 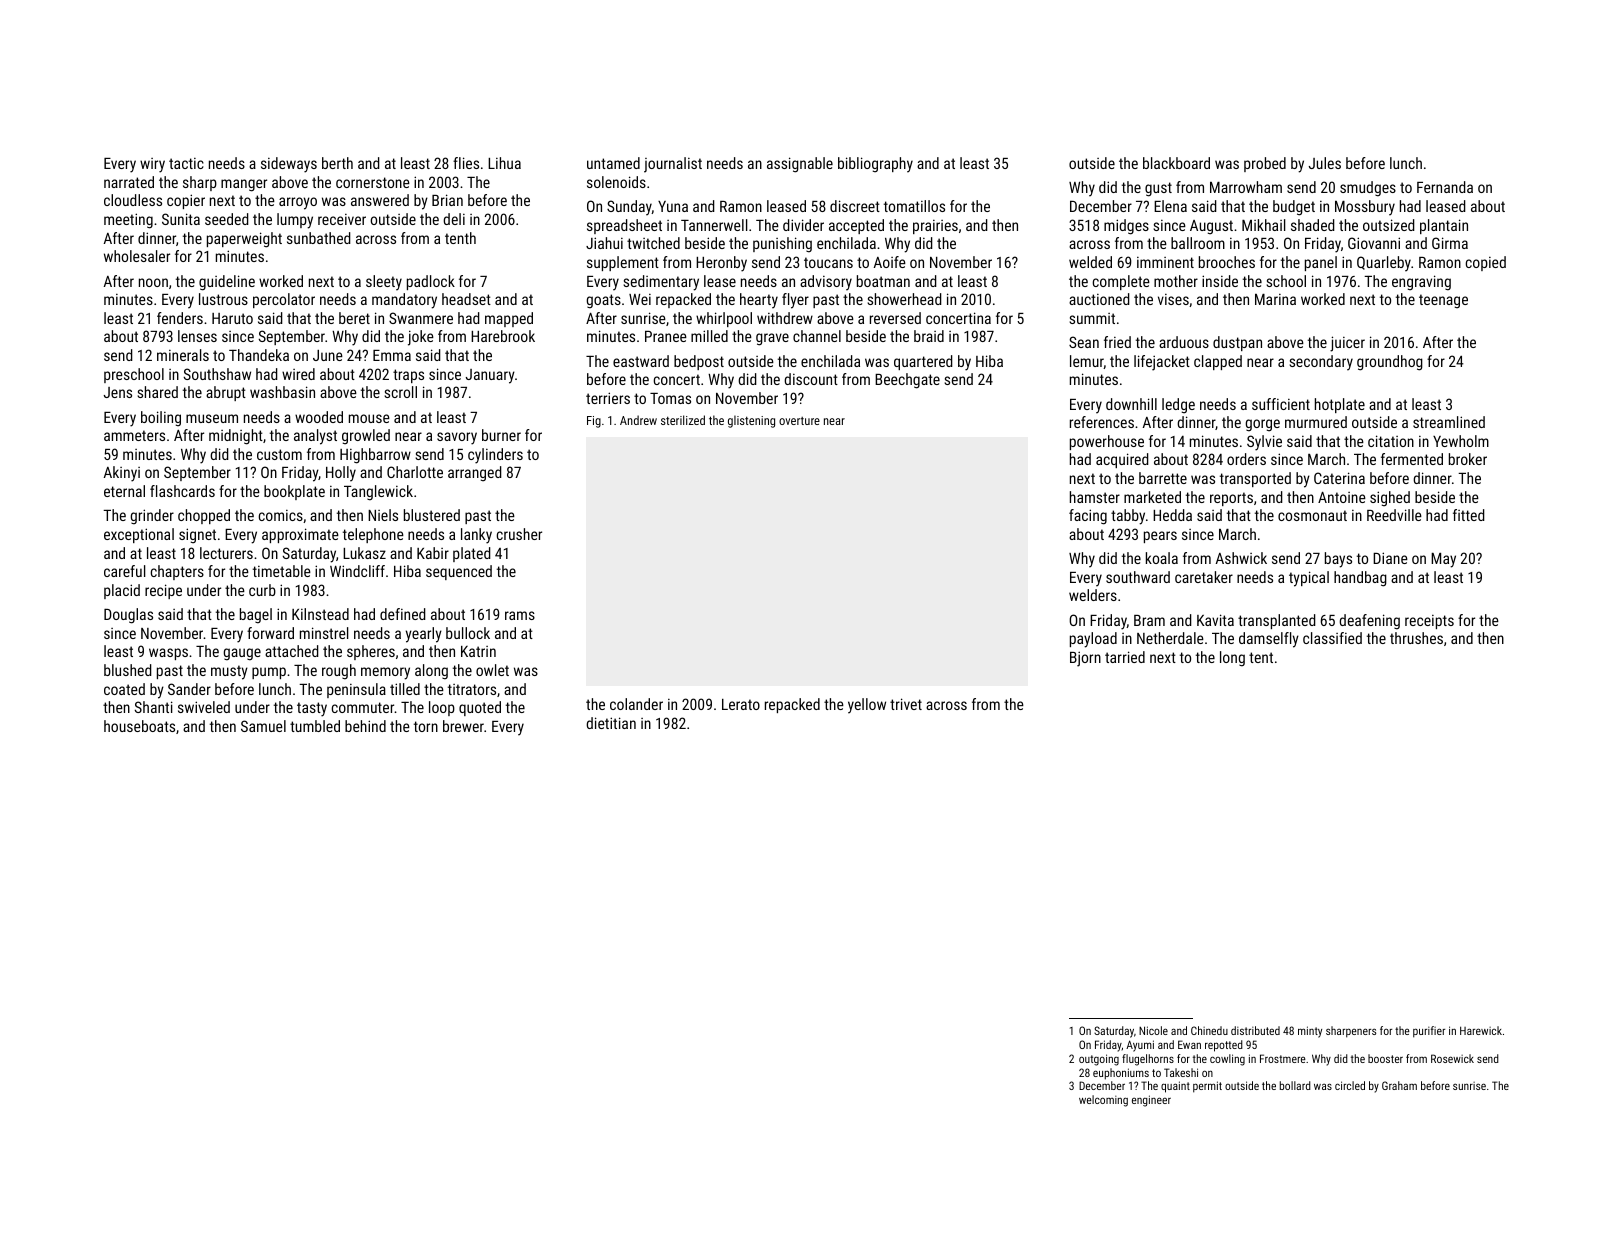 What do you see at coordinates (1099, 1060) in the image?
I see `outgoing` at bounding box center [1099, 1060].
